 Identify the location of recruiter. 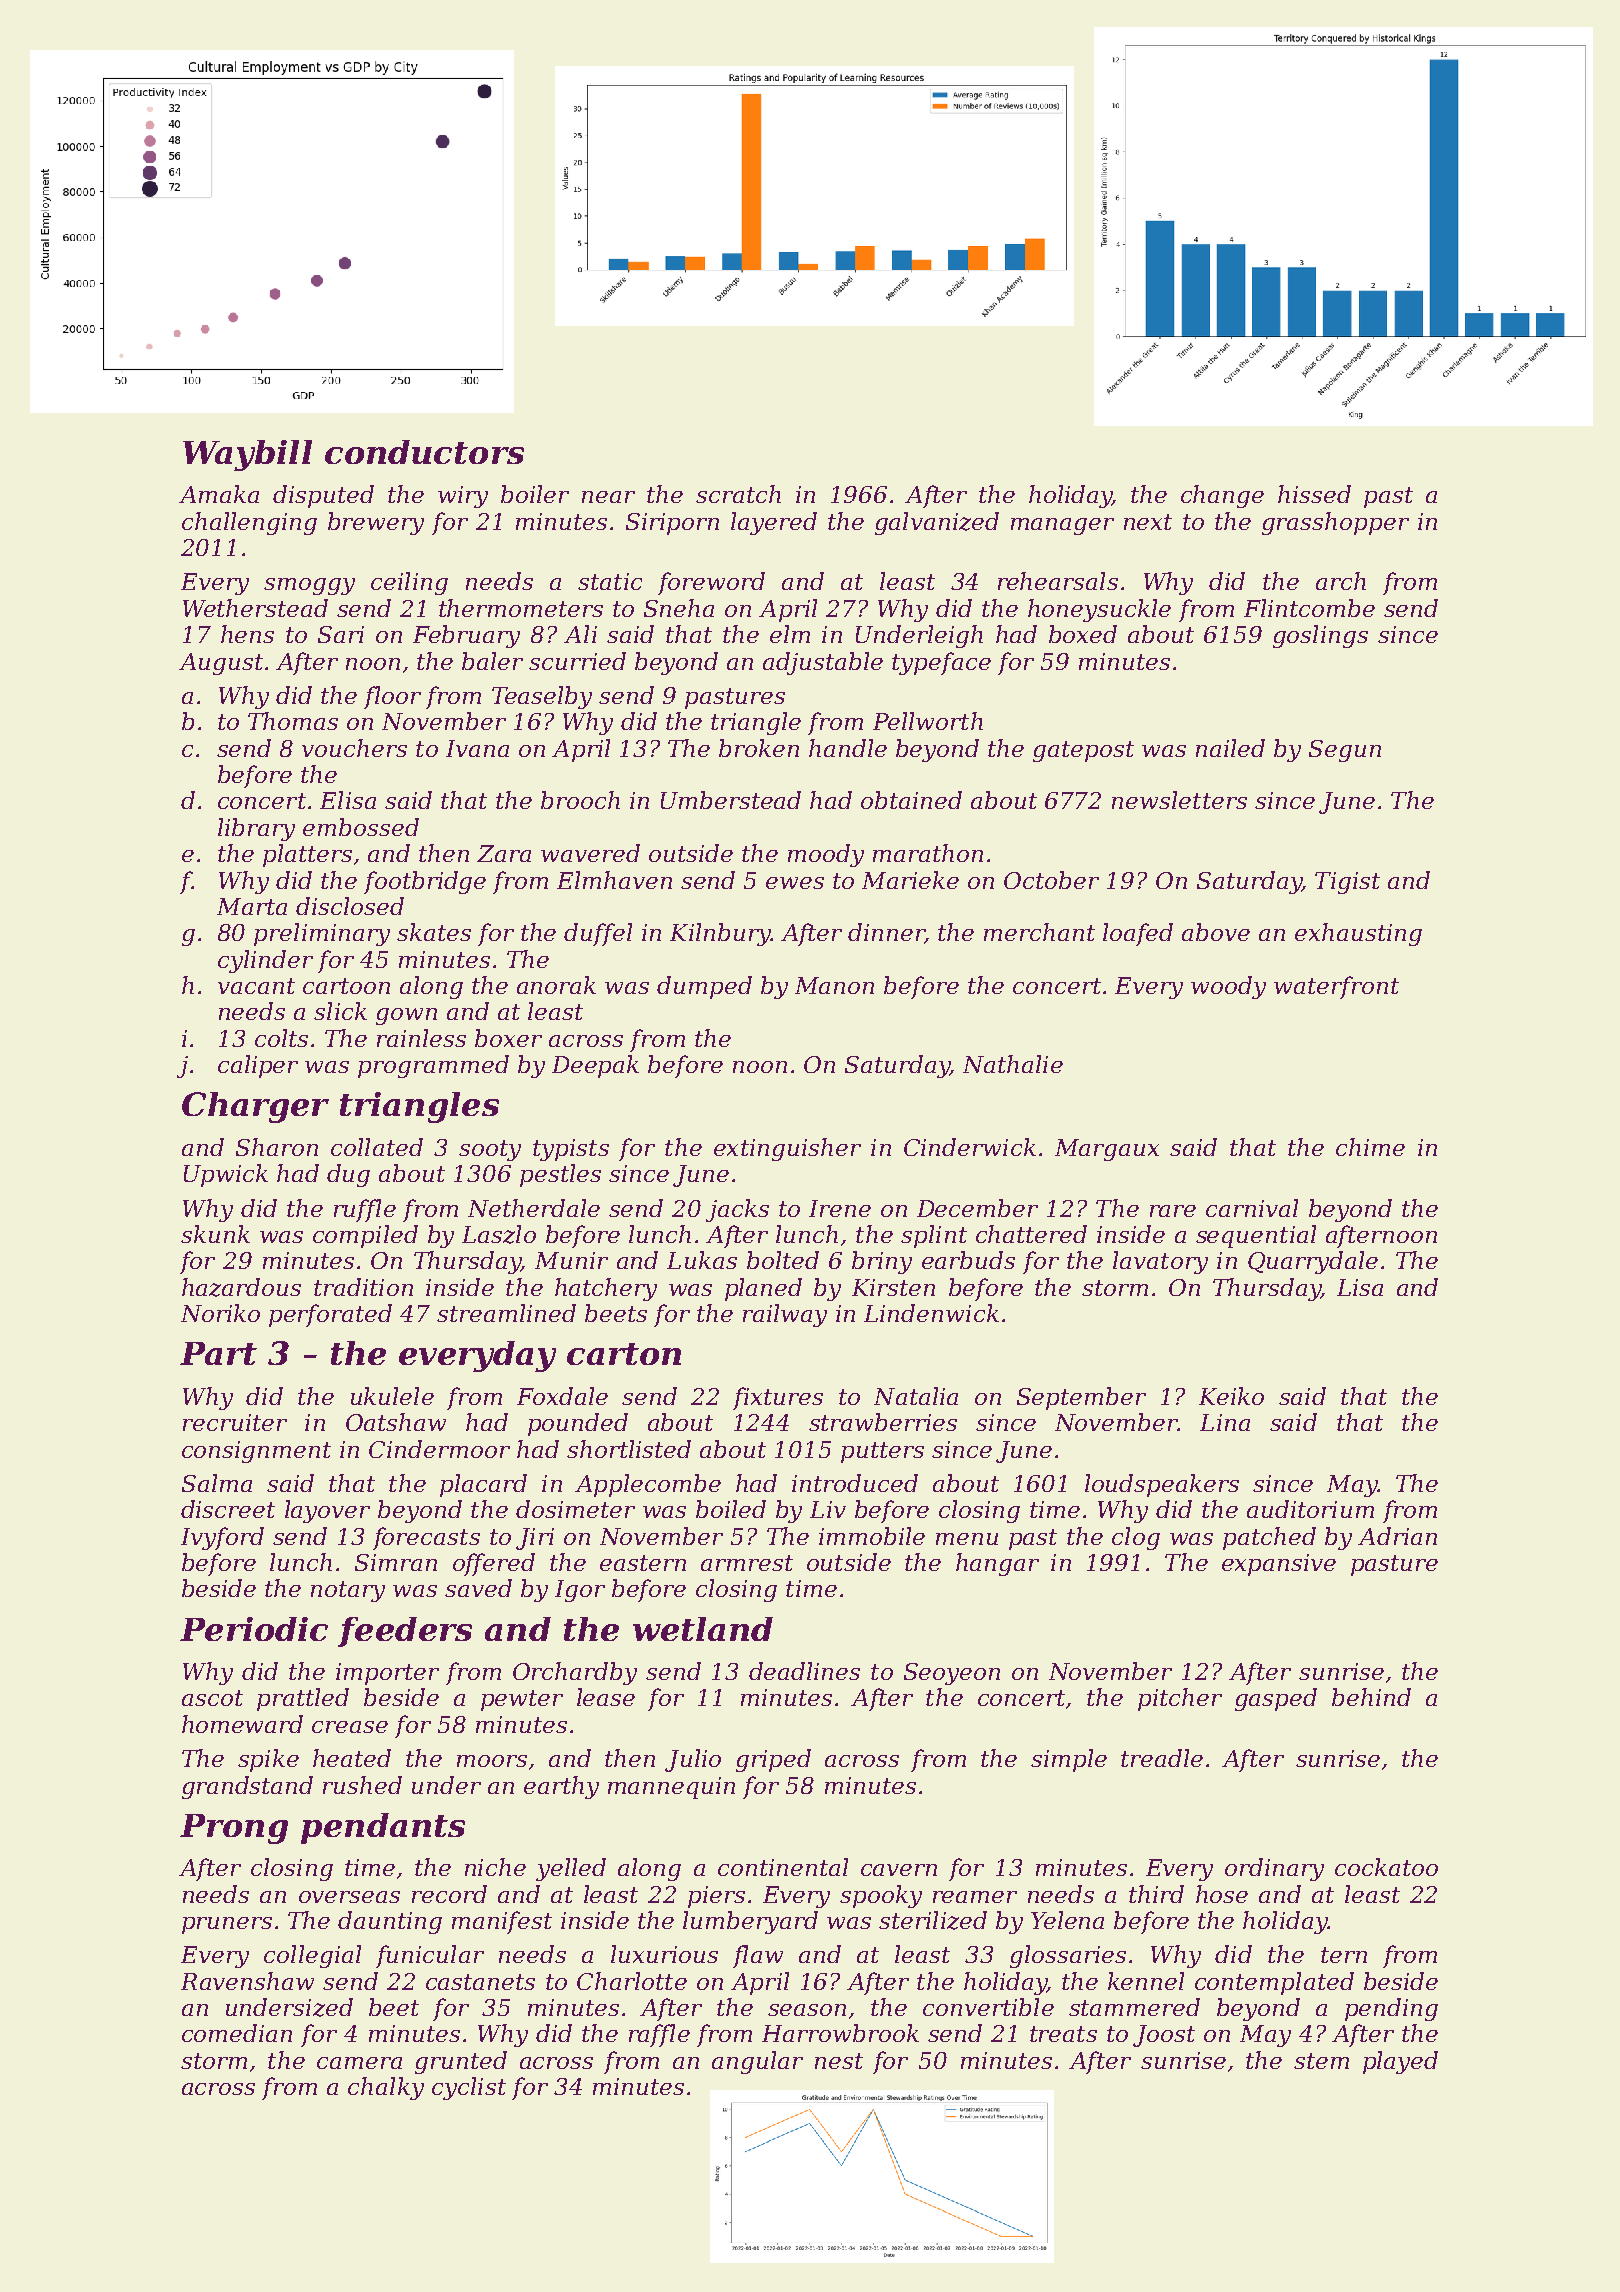
(235, 1422).
